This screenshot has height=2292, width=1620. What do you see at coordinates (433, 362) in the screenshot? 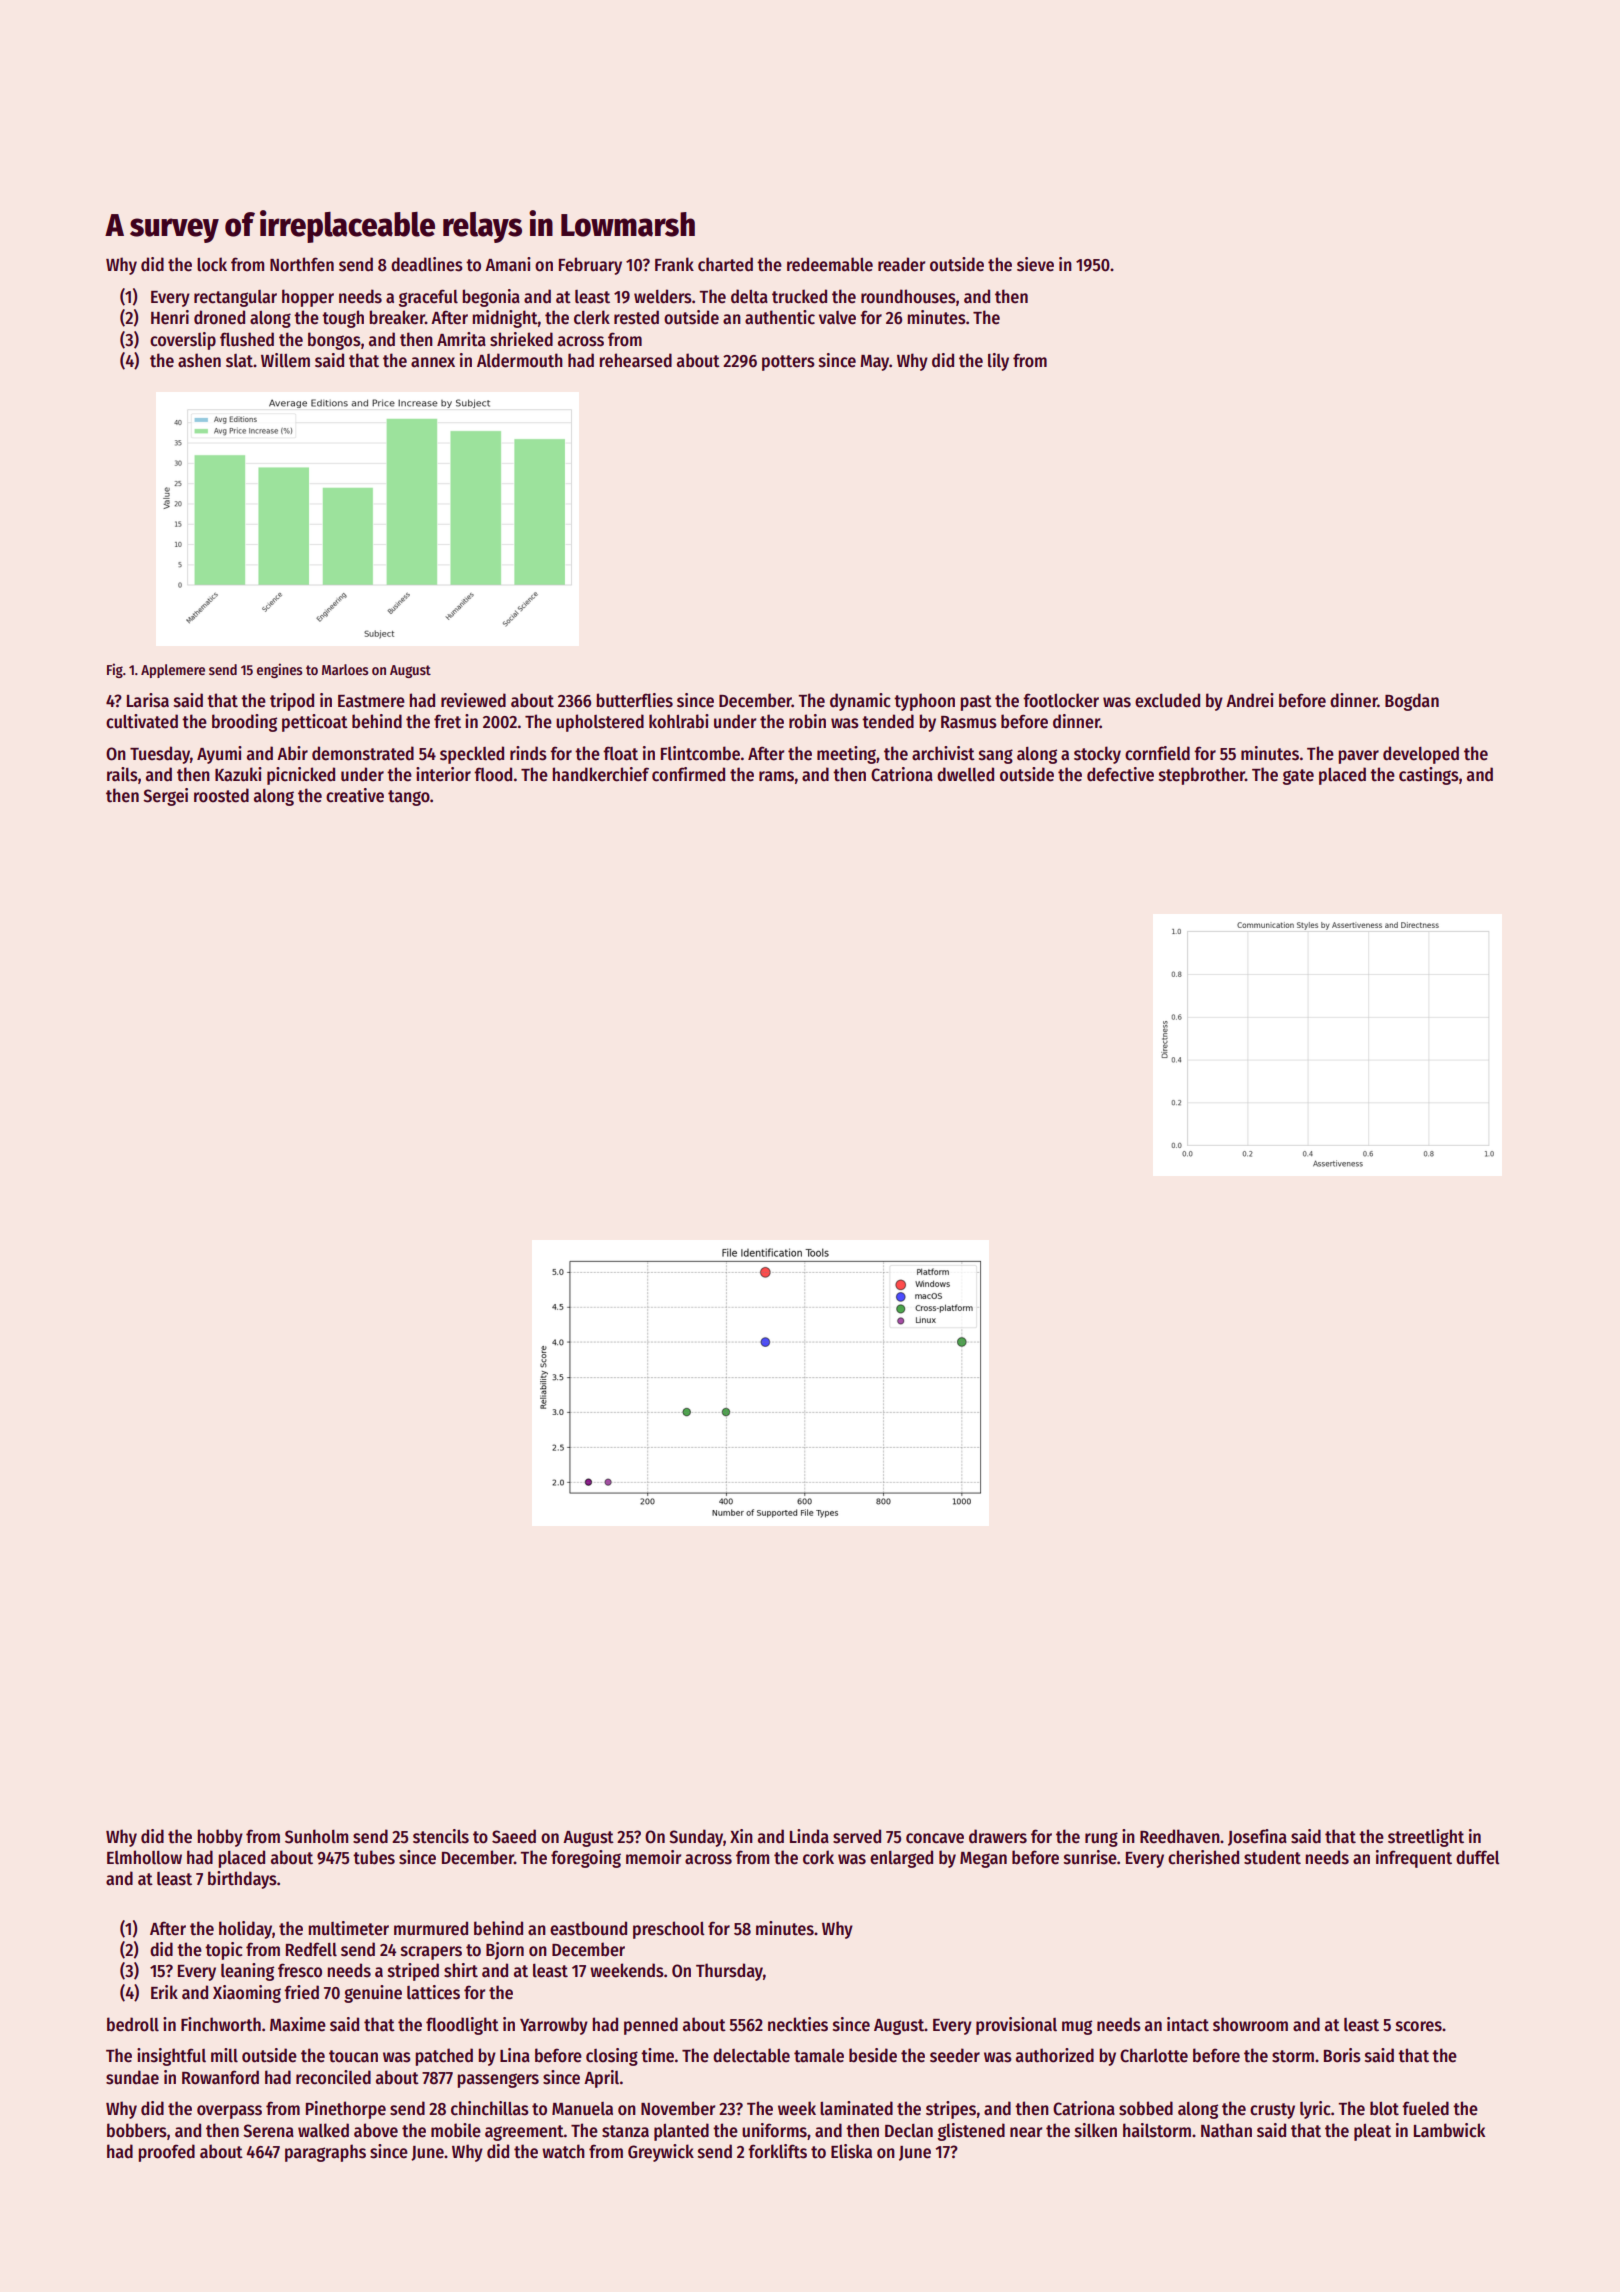
I see `annex` at bounding box center [433, 362].
